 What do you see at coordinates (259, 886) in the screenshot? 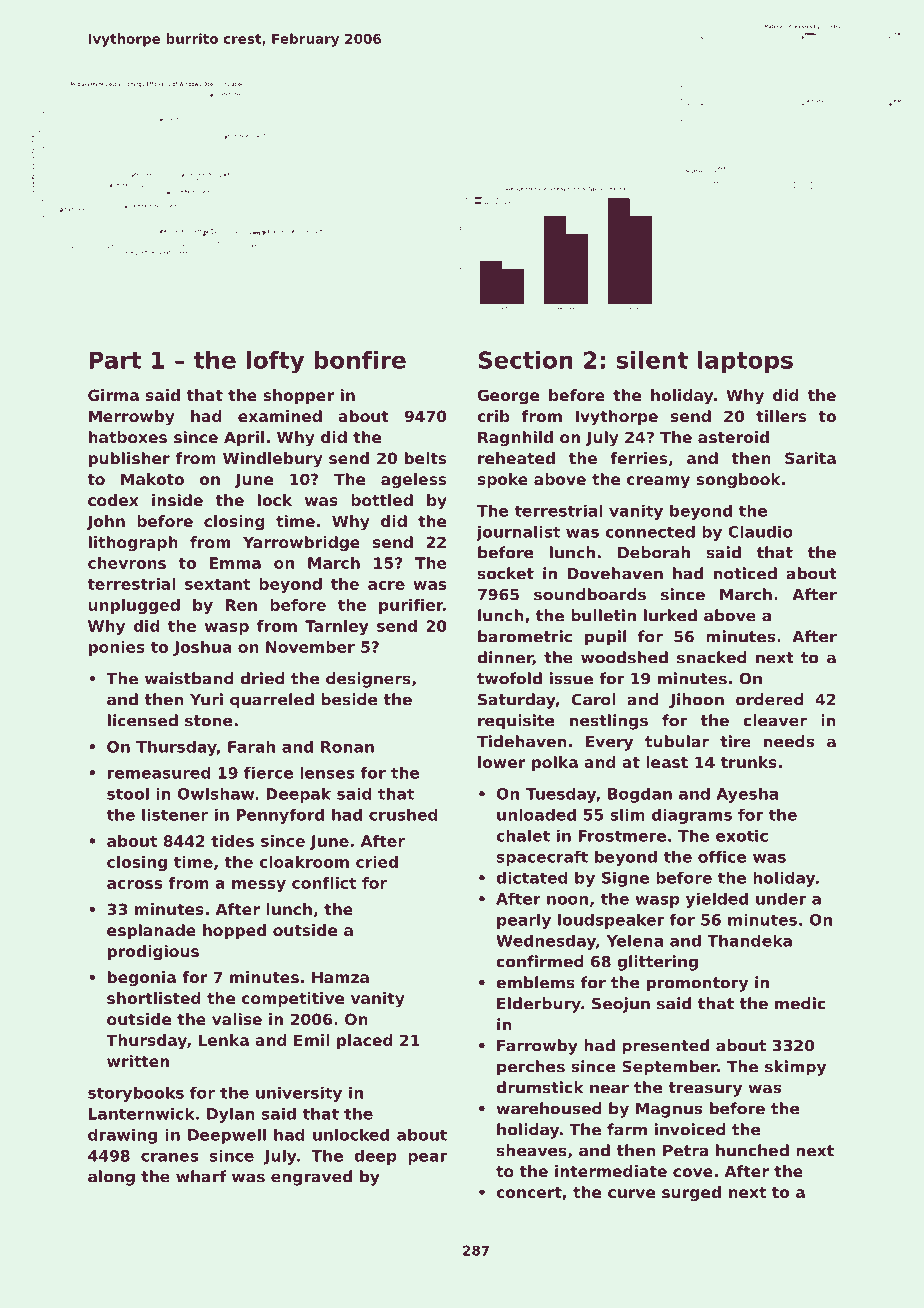
I see `messy` at bounding box center [259, 886].
